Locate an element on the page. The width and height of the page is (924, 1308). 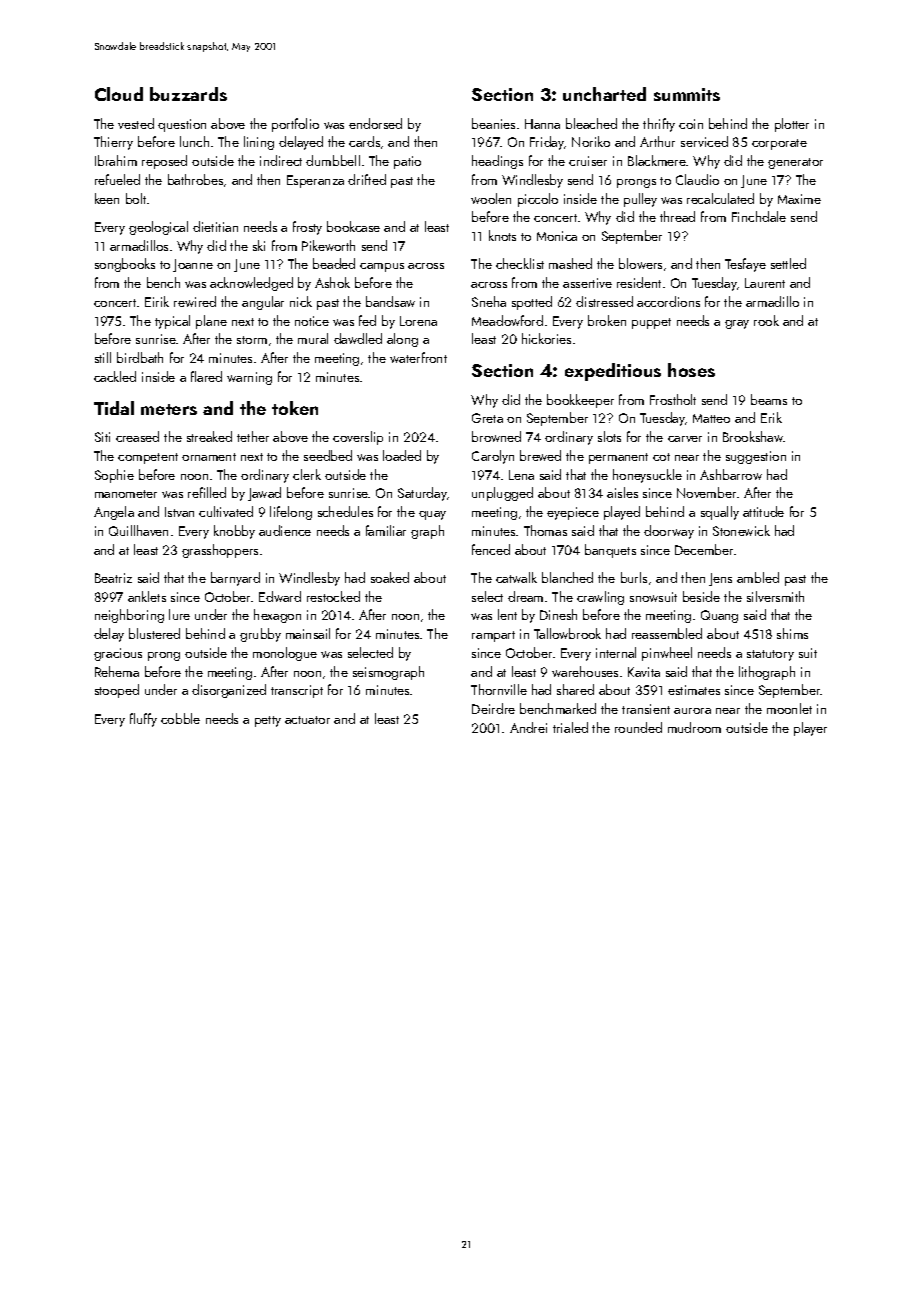
Deirdre is located at coordinates (493, 708).
